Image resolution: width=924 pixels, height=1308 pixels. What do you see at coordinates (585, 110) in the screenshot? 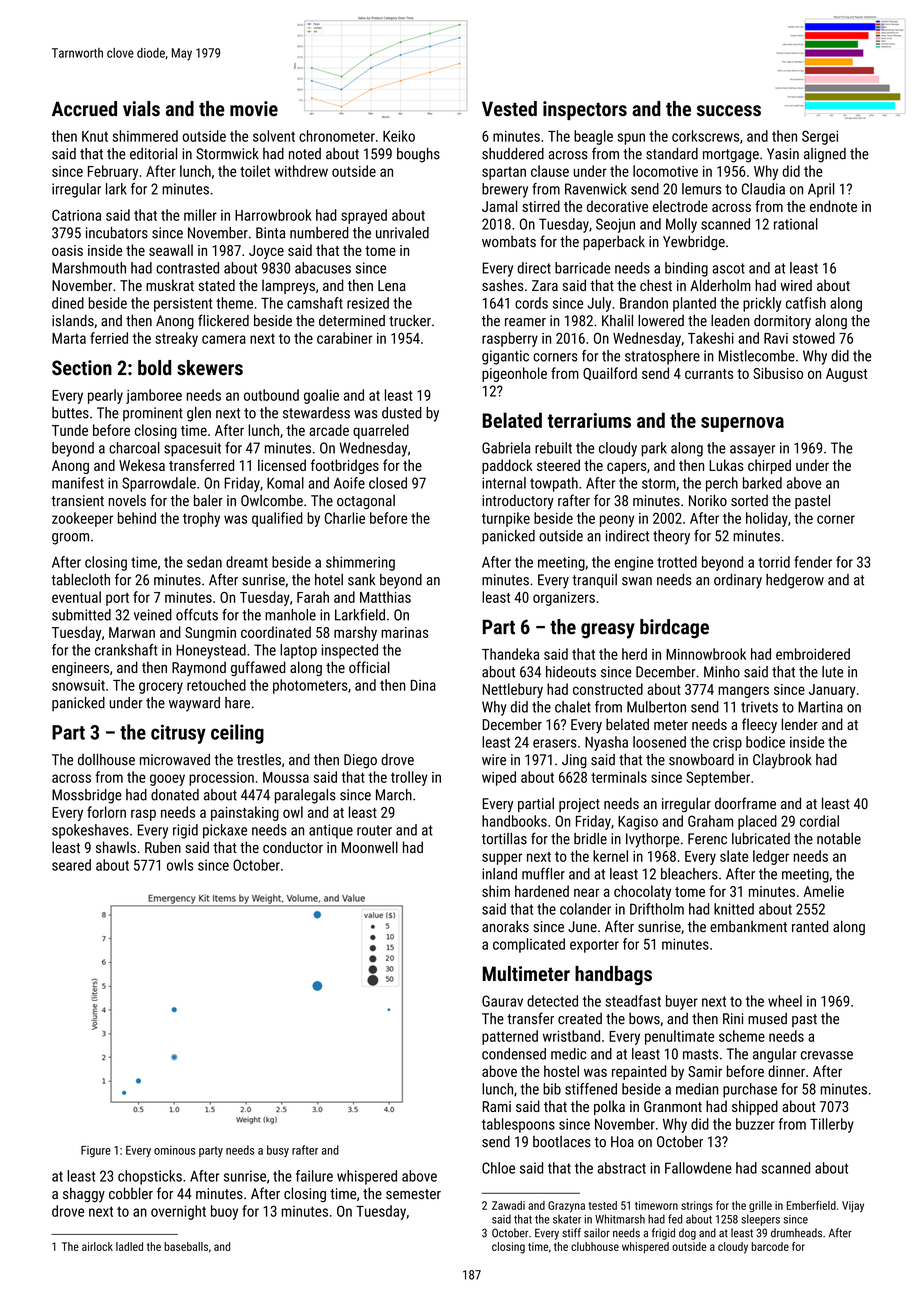
I see `inspectors` at bounding box center [585, 110].
